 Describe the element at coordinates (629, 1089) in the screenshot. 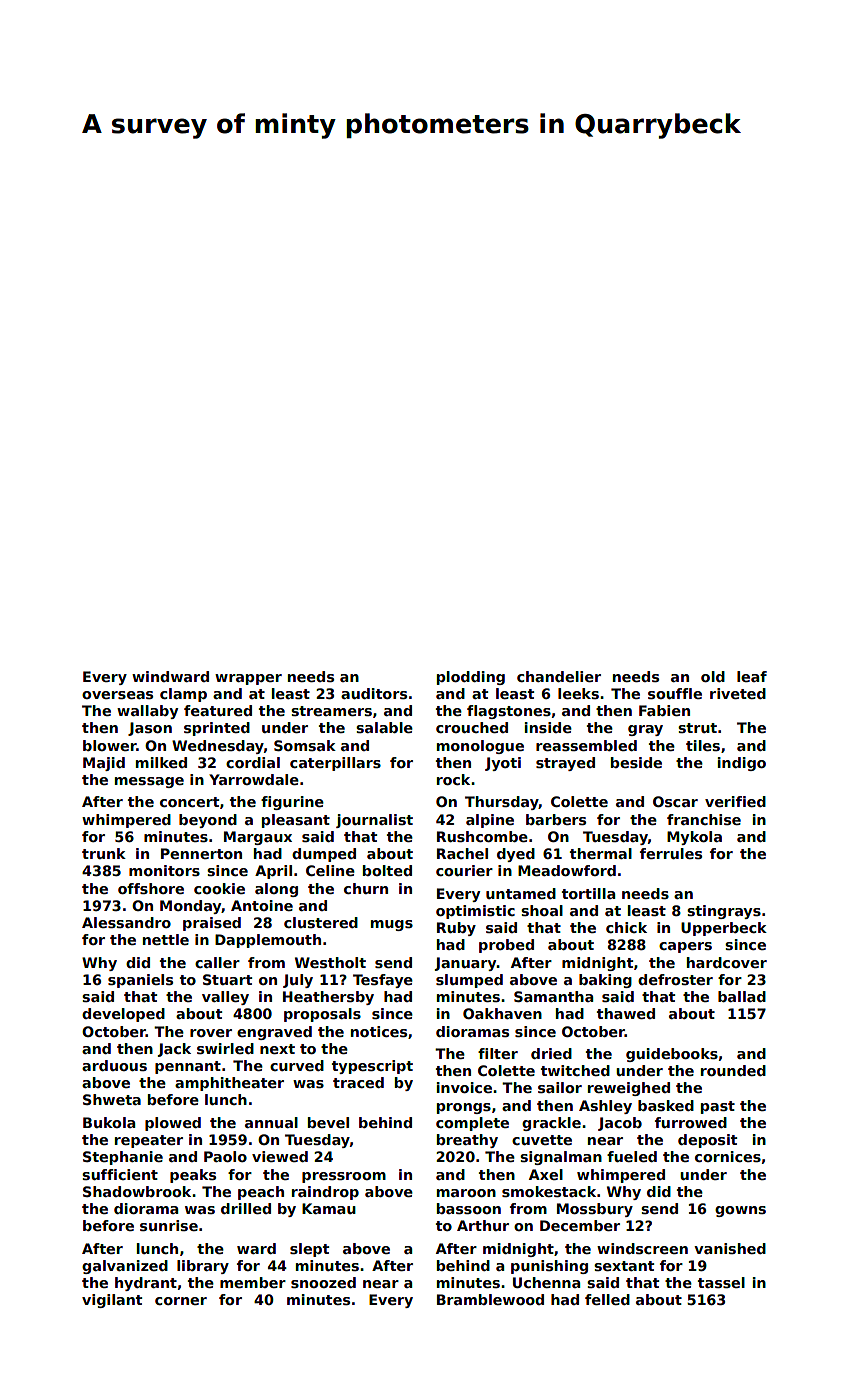

I see `reweighed` at that location.
